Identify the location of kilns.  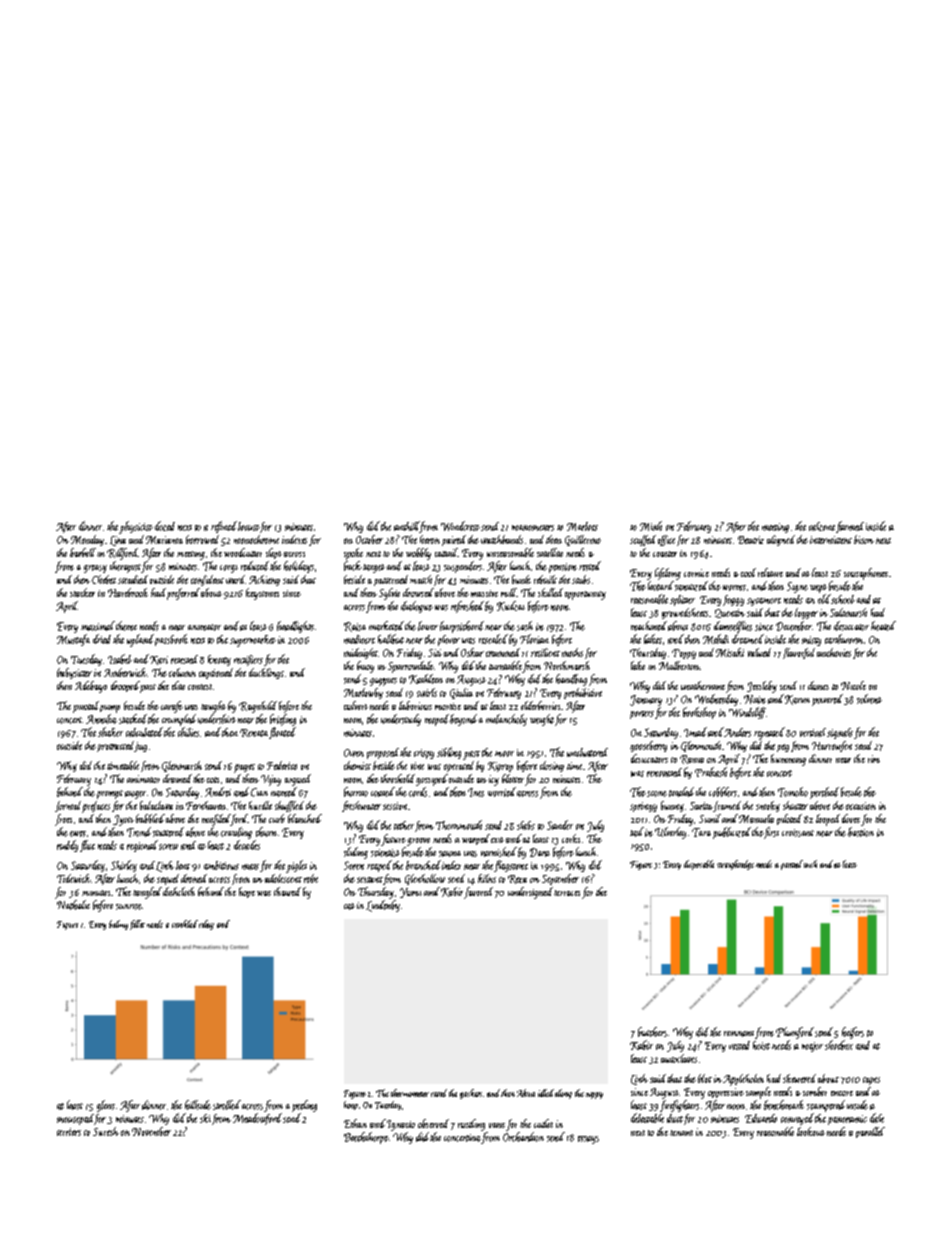
(487, 878).
